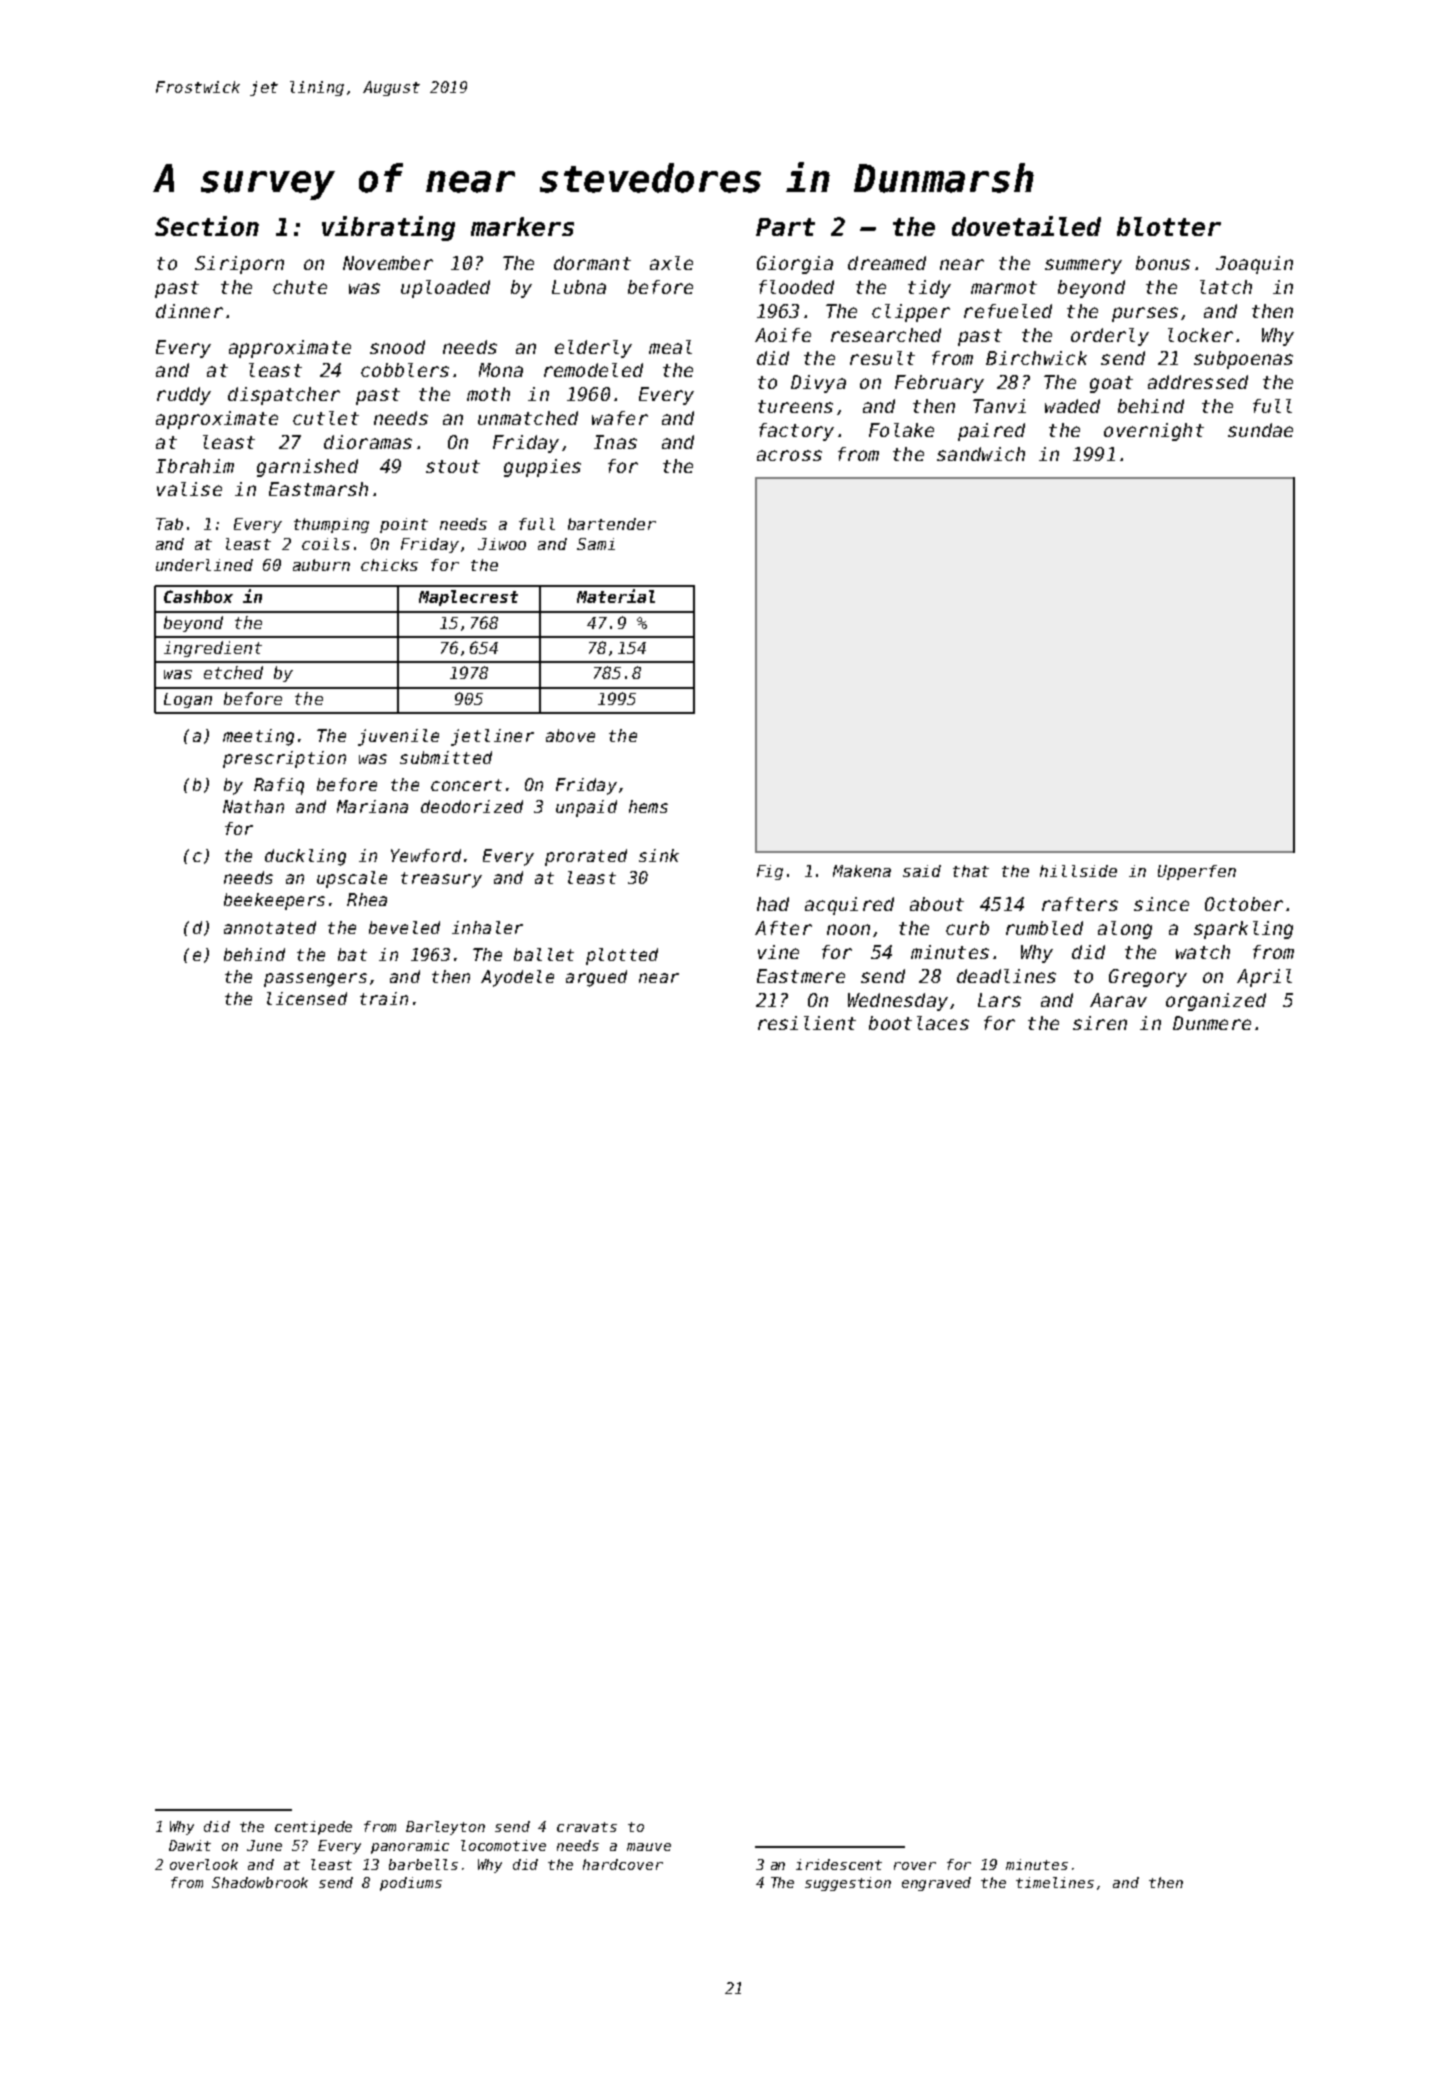 This page has height=2100, width=1450. Describe the element at coordinates (307, 998) in the page. I see `licensed` at that location.
